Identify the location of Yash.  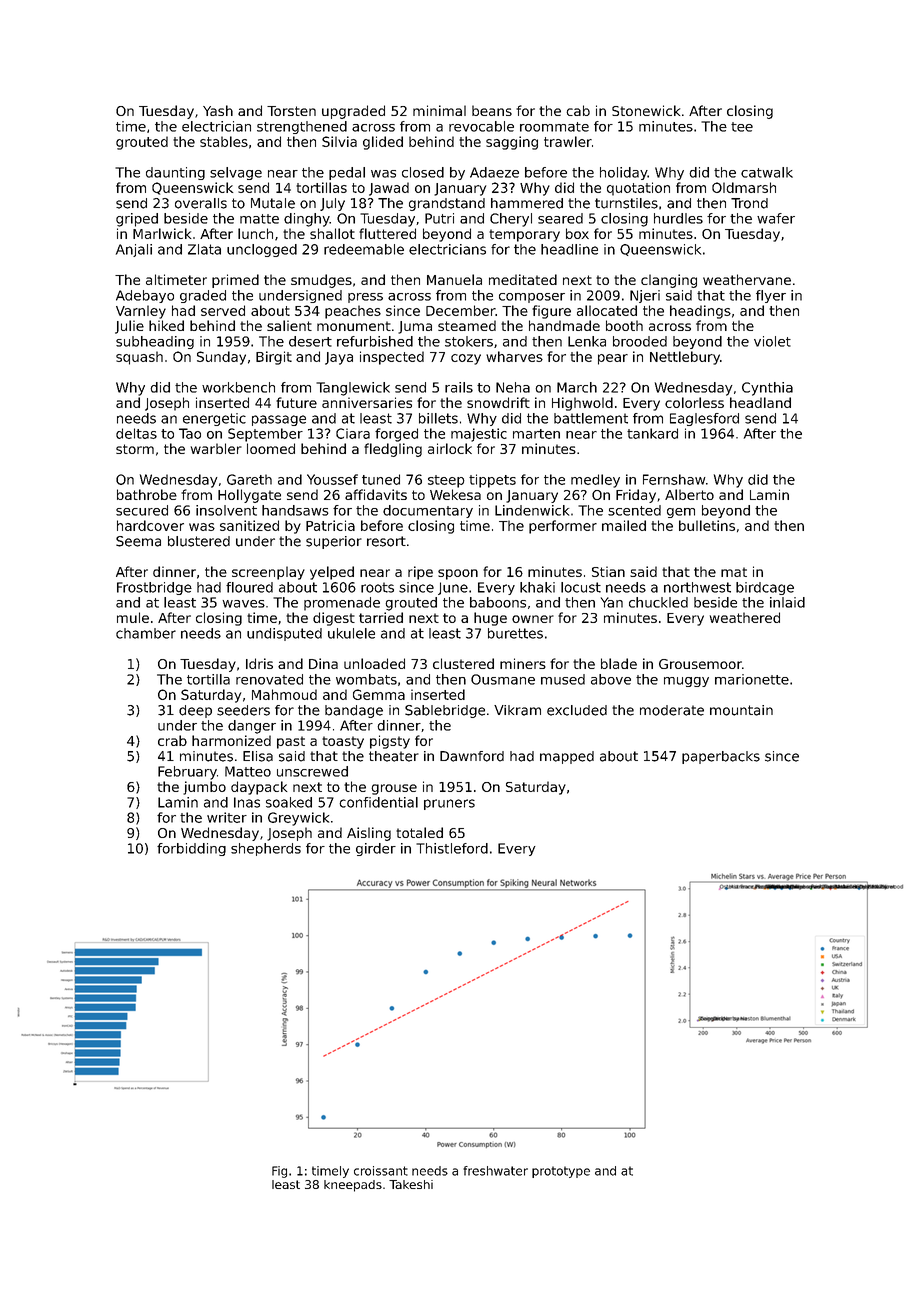
(218, 110).
